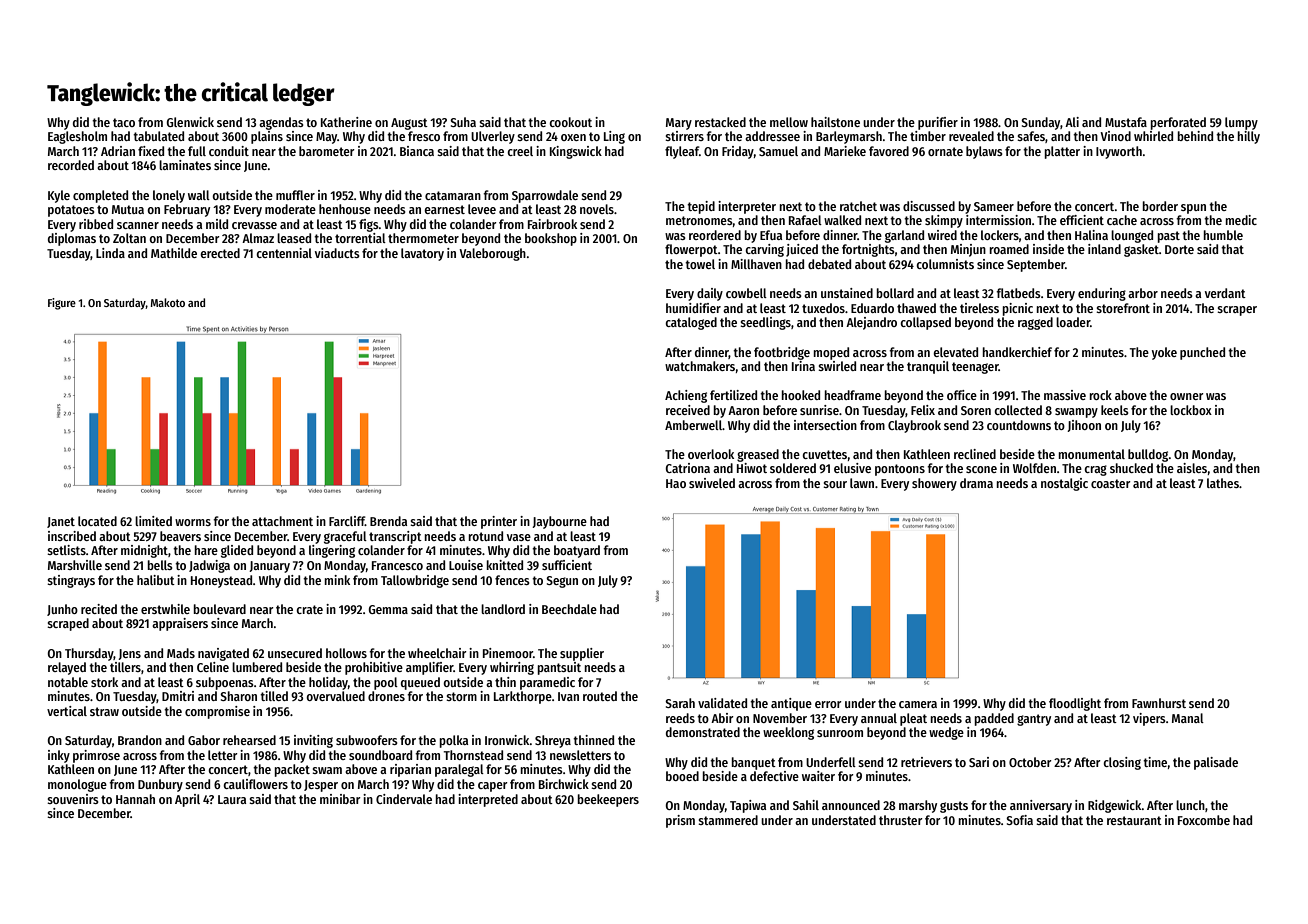  What do you see at coordinates (73, 799) in the page?
I see `souvenirs` at bounding box center [73, 799].
